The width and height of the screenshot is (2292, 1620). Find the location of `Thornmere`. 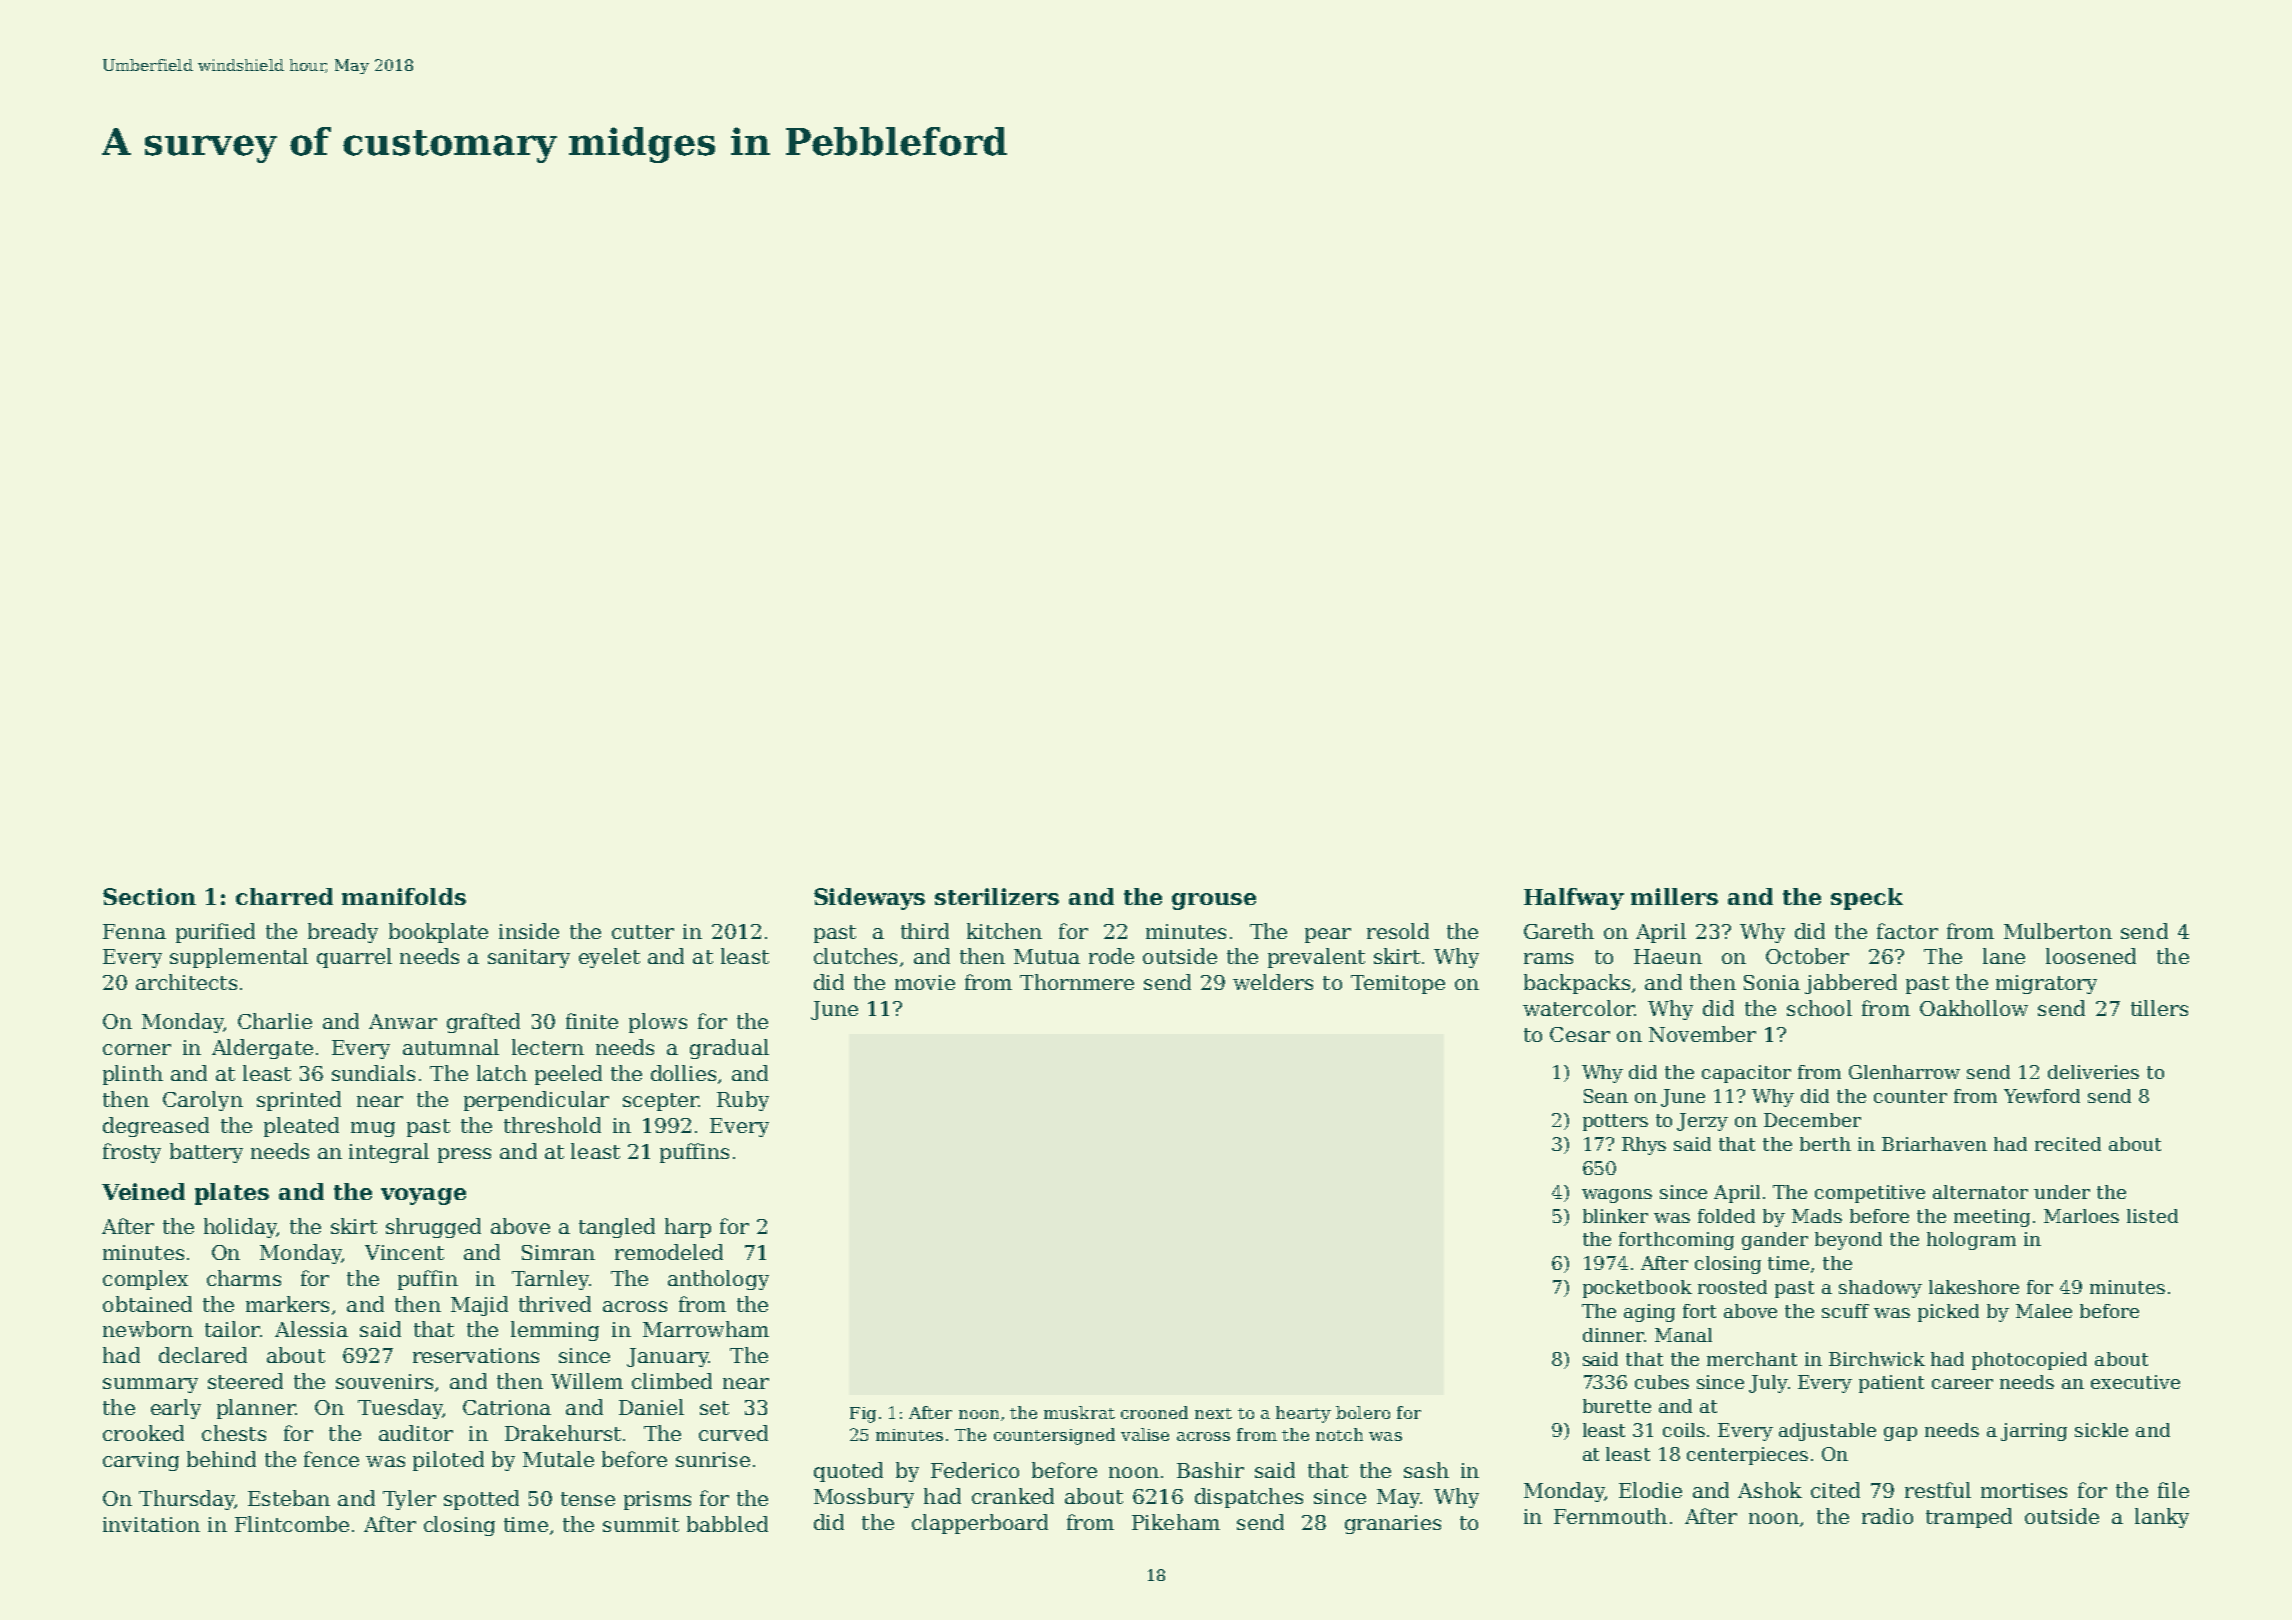

Thornmere is located at coordinates (1077, 982).
